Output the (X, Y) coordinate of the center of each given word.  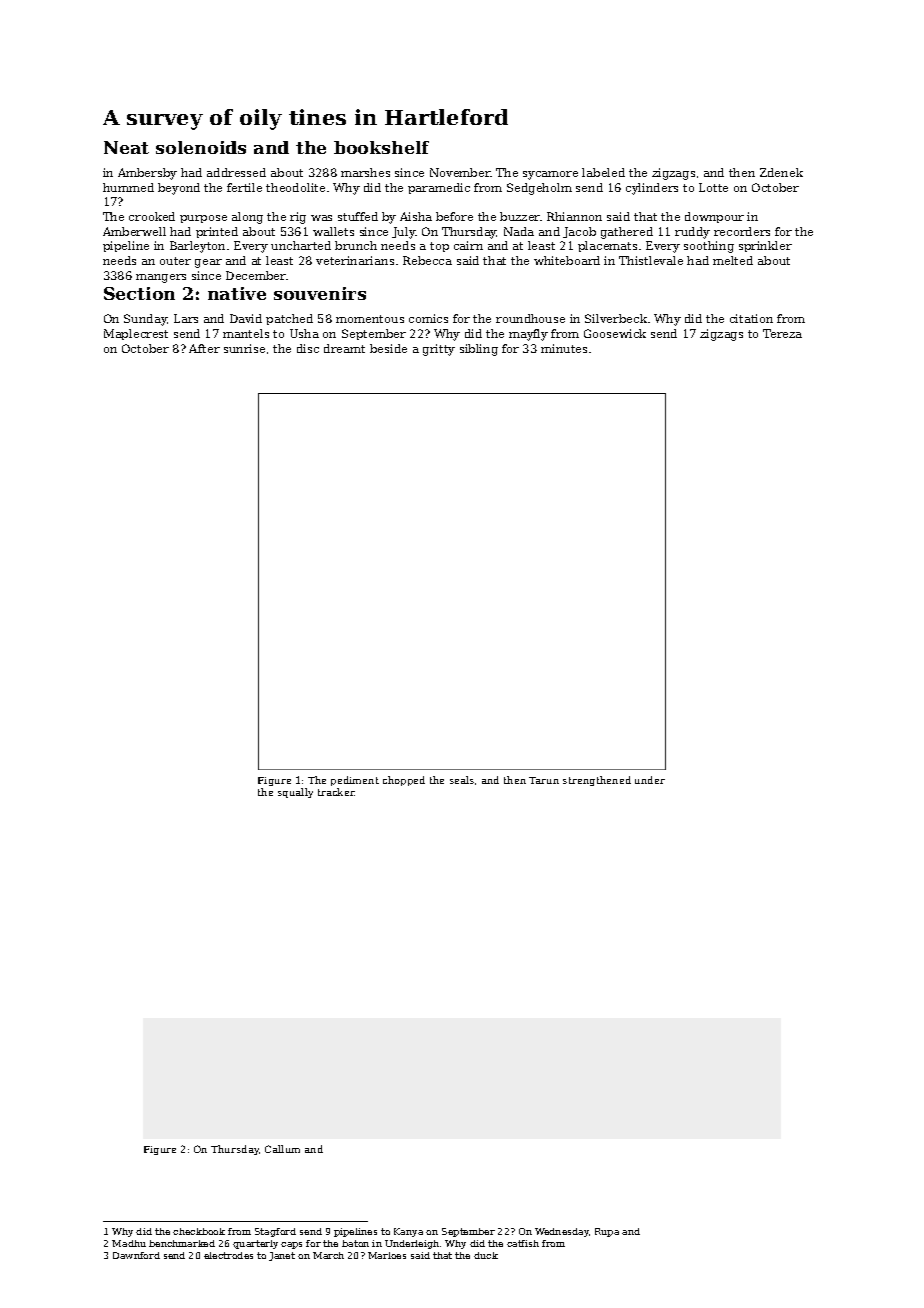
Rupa (607, 1232)
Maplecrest (136, 334)
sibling (479, 350)
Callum (282, 1149)
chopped (404, 781)
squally (295, 793)
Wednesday (562, 1232)
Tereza (782, 333)
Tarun (544, 780)
